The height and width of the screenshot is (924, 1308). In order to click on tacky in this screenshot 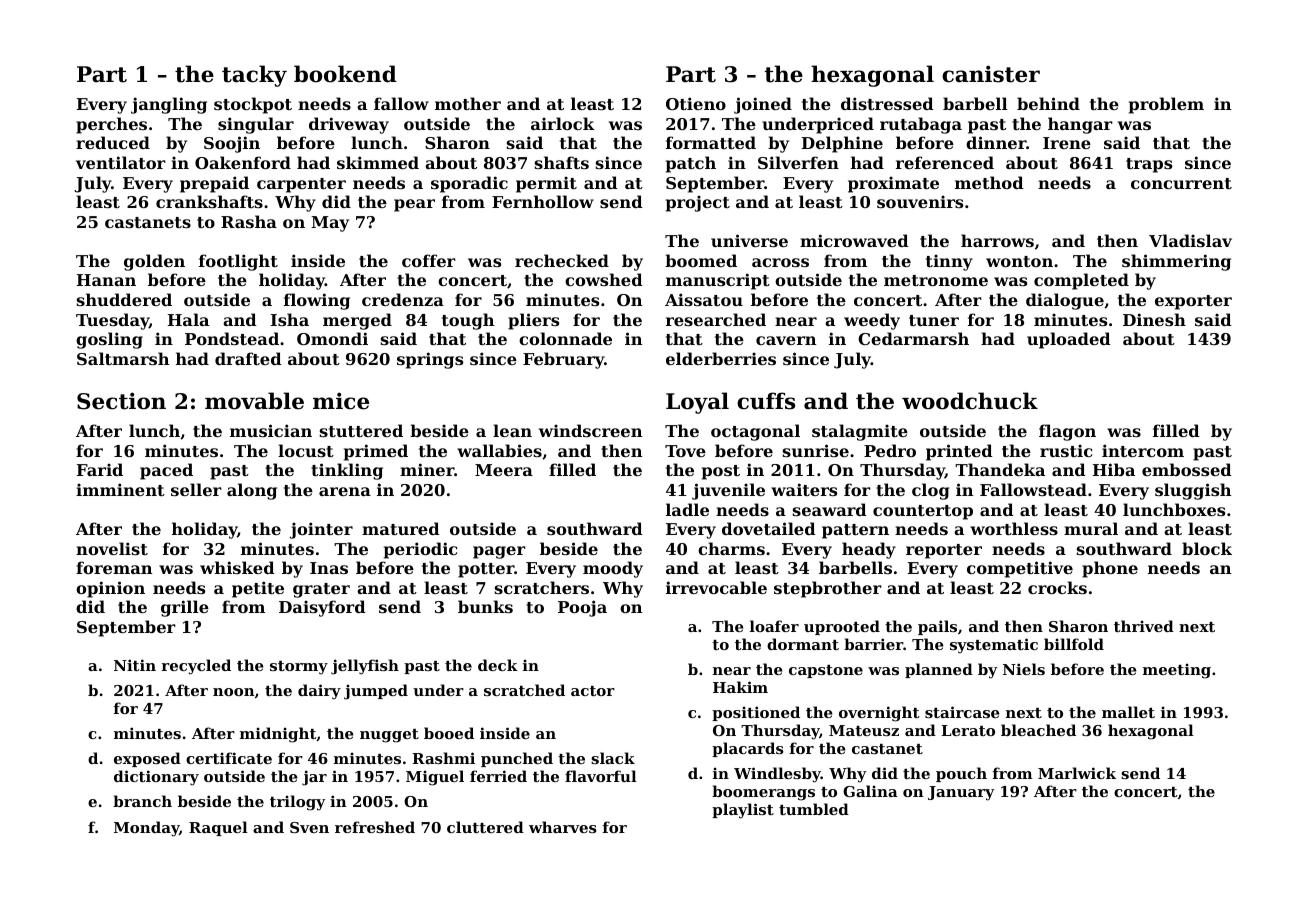, I will do `click(254, 76)`.
